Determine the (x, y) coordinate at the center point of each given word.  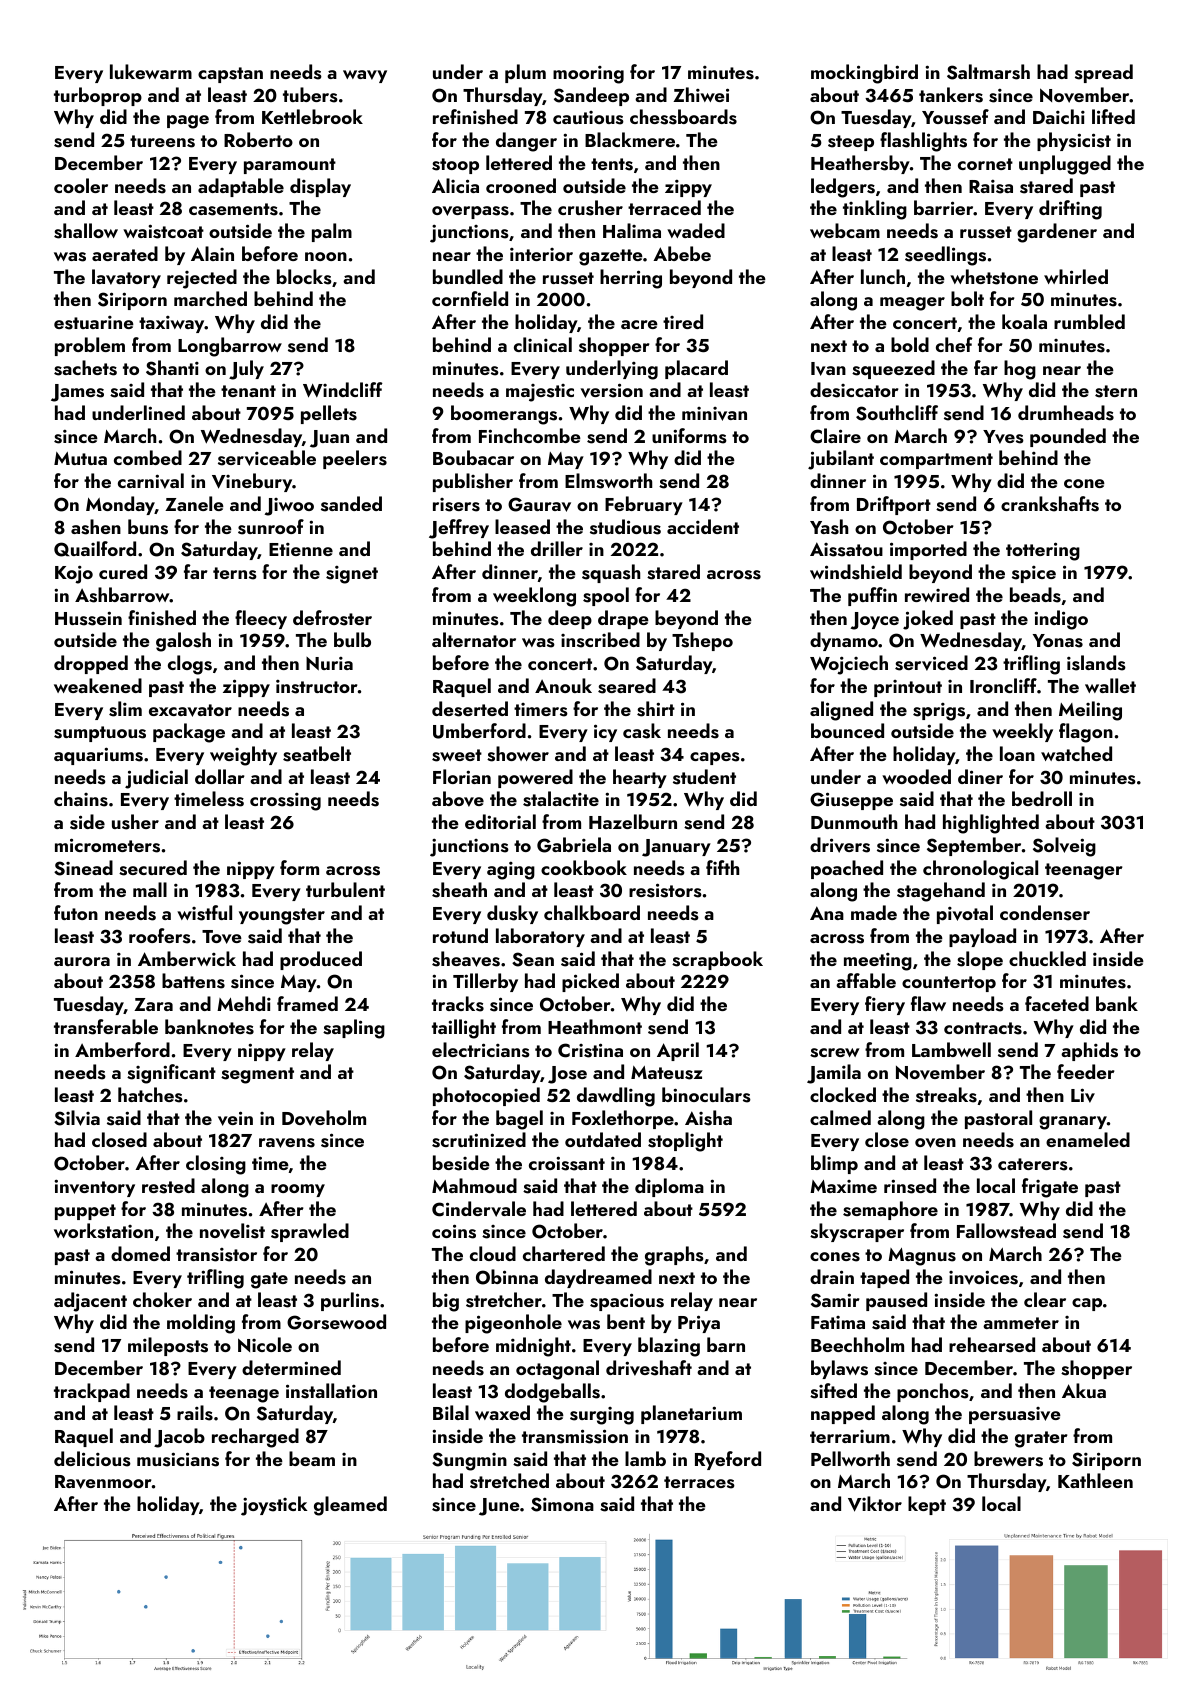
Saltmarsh (988, 72)
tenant (248, 391)
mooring (588, 75)
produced (321, 960)
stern (1116, 391)
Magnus (922, 1257)
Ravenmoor (103, 1482)
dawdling (616, 1097)
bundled (468, 276)
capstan (230, 75)
